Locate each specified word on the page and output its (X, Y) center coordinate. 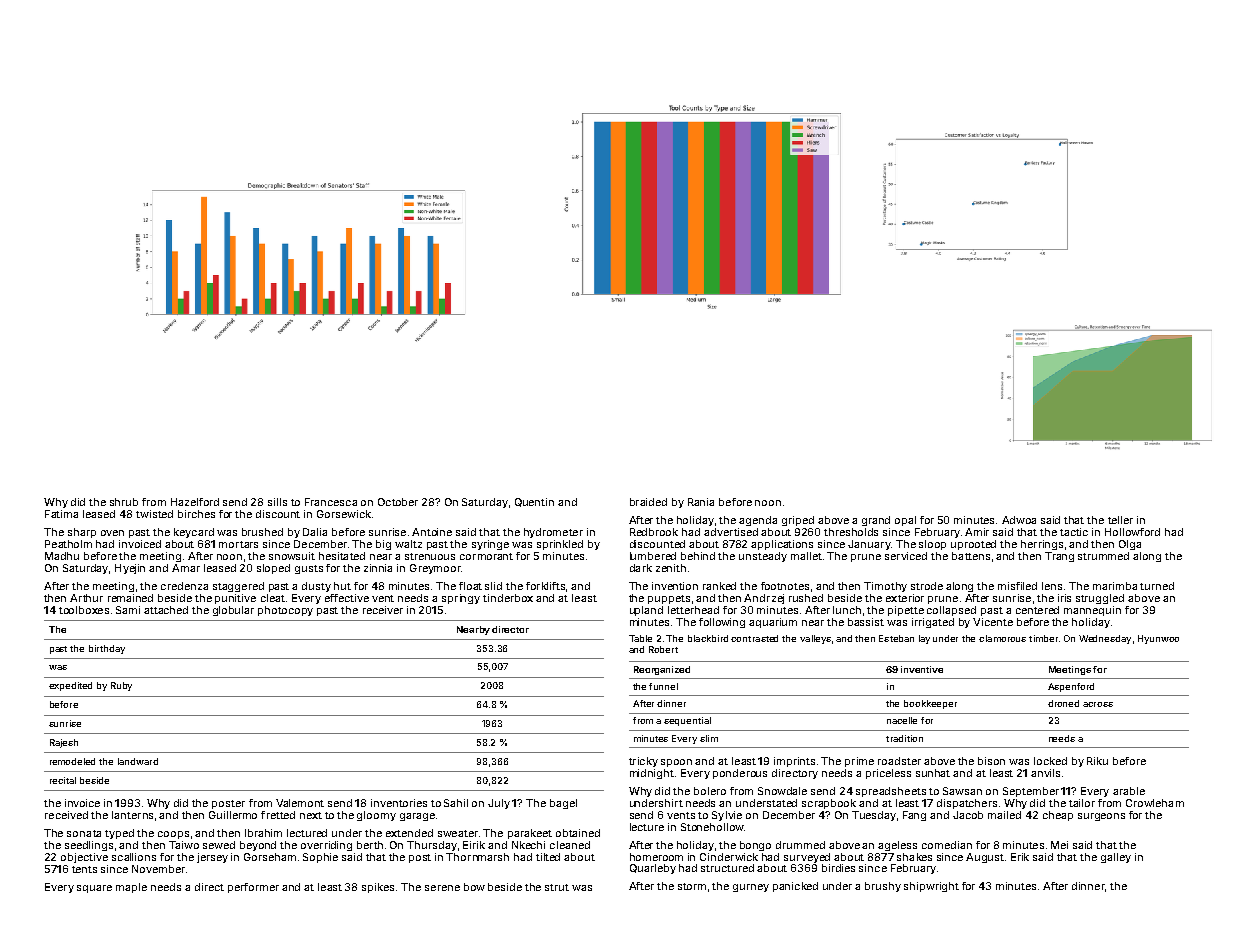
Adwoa (1019, 520)
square (94, 889)
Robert (663, 649)
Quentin (534, 502)
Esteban (896, 638)
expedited (70, 686)
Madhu (62, 556)
